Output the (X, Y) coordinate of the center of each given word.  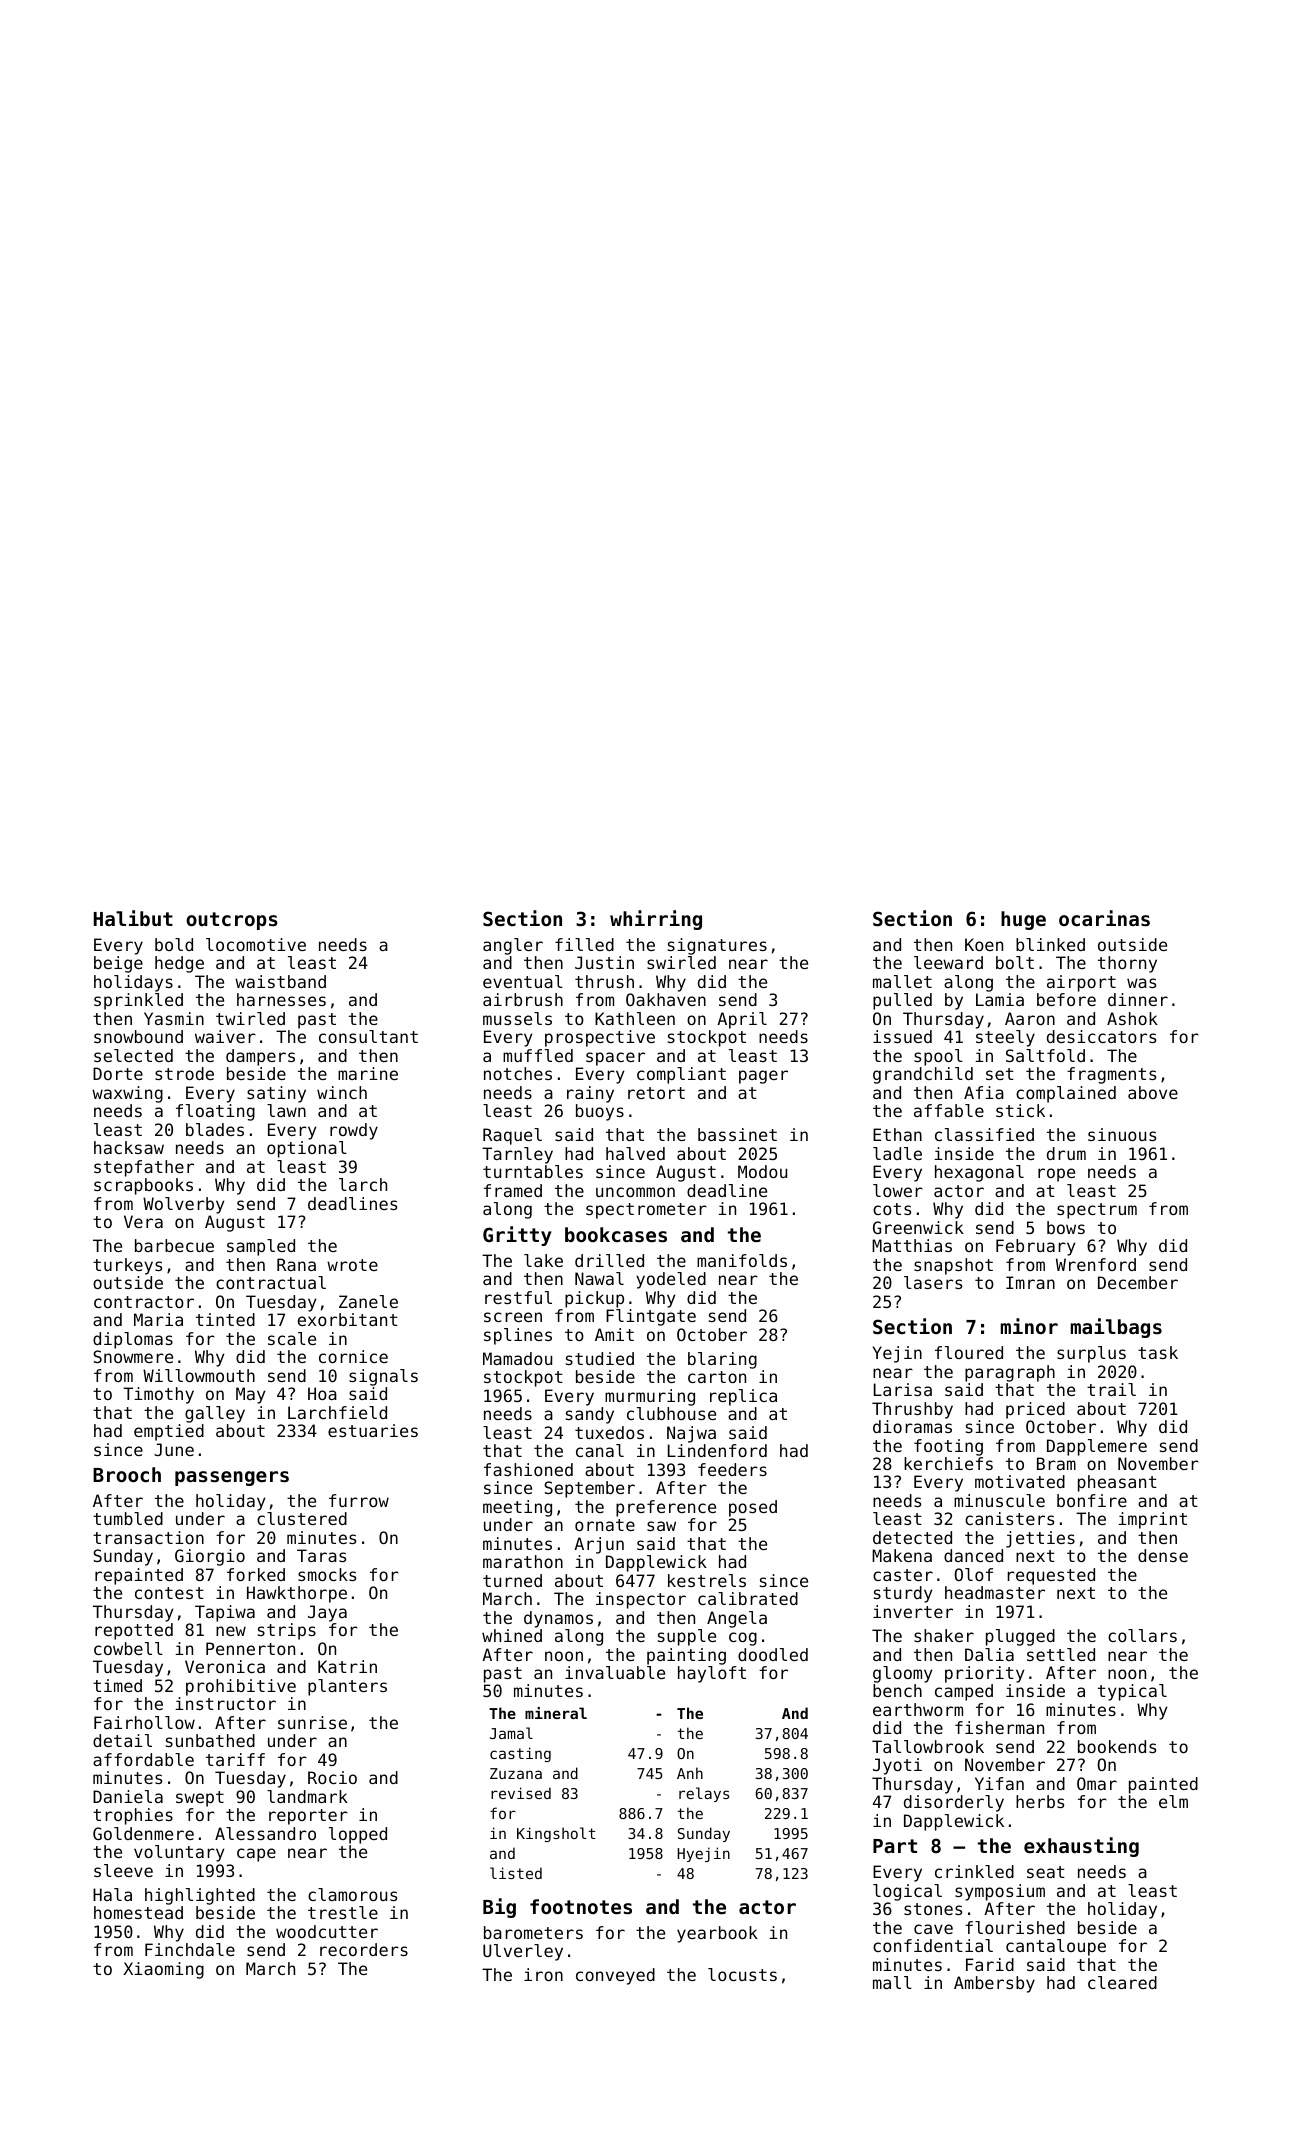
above (1153, 1092)
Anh (690, 1773)
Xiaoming (163, 1970)
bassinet (737, 1134)
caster (903, 1575)
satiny (276, 1094)
